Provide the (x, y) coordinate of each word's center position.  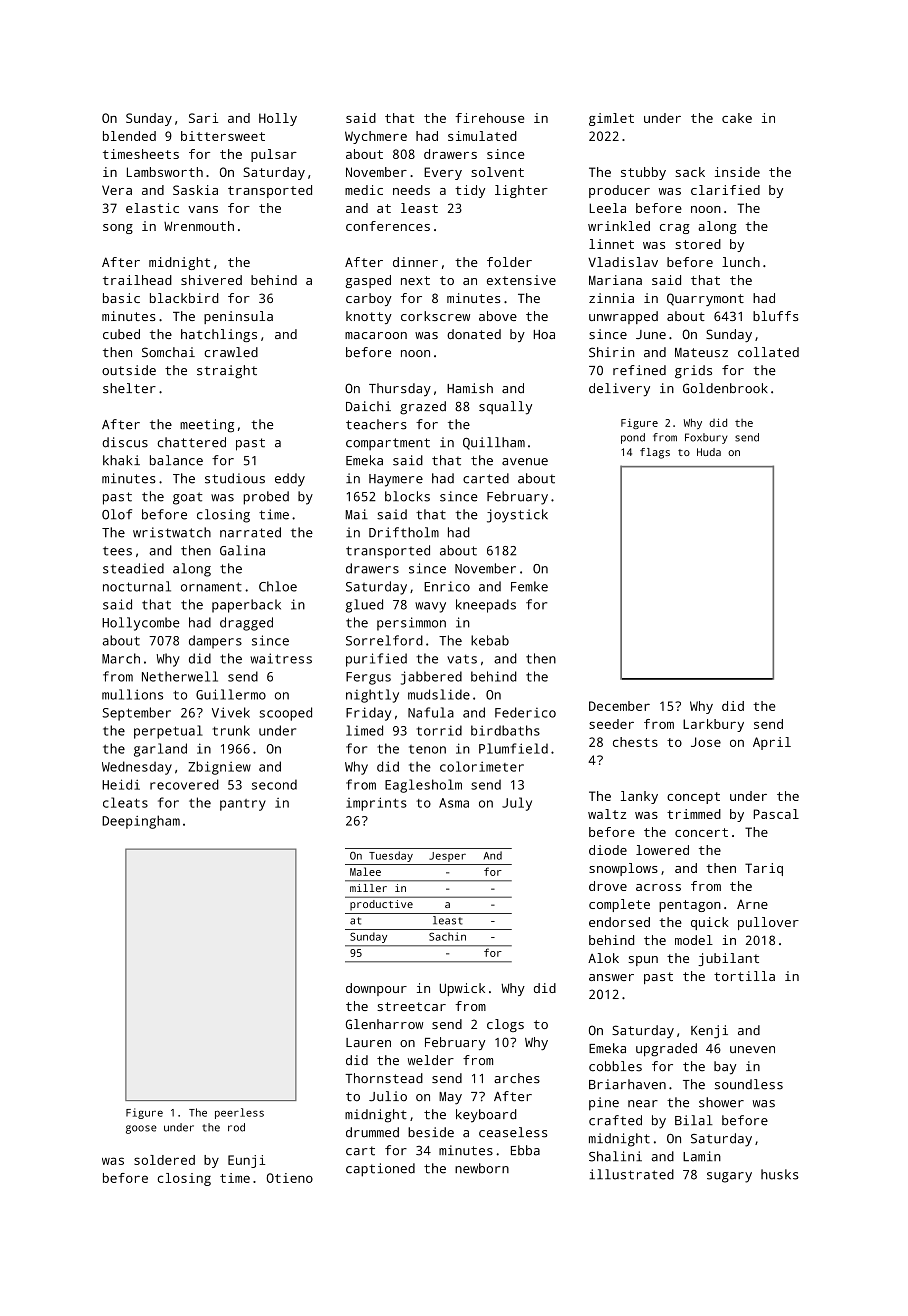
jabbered (431, 678)
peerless (239, 1113)
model (694, 940)
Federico (525, 712)
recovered (184, 784)
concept (693, 798)
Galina (242, 550)
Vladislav (623, 262)
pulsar (274, 155)
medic (364, 190)
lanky (639, 797)
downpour (376, 989)
